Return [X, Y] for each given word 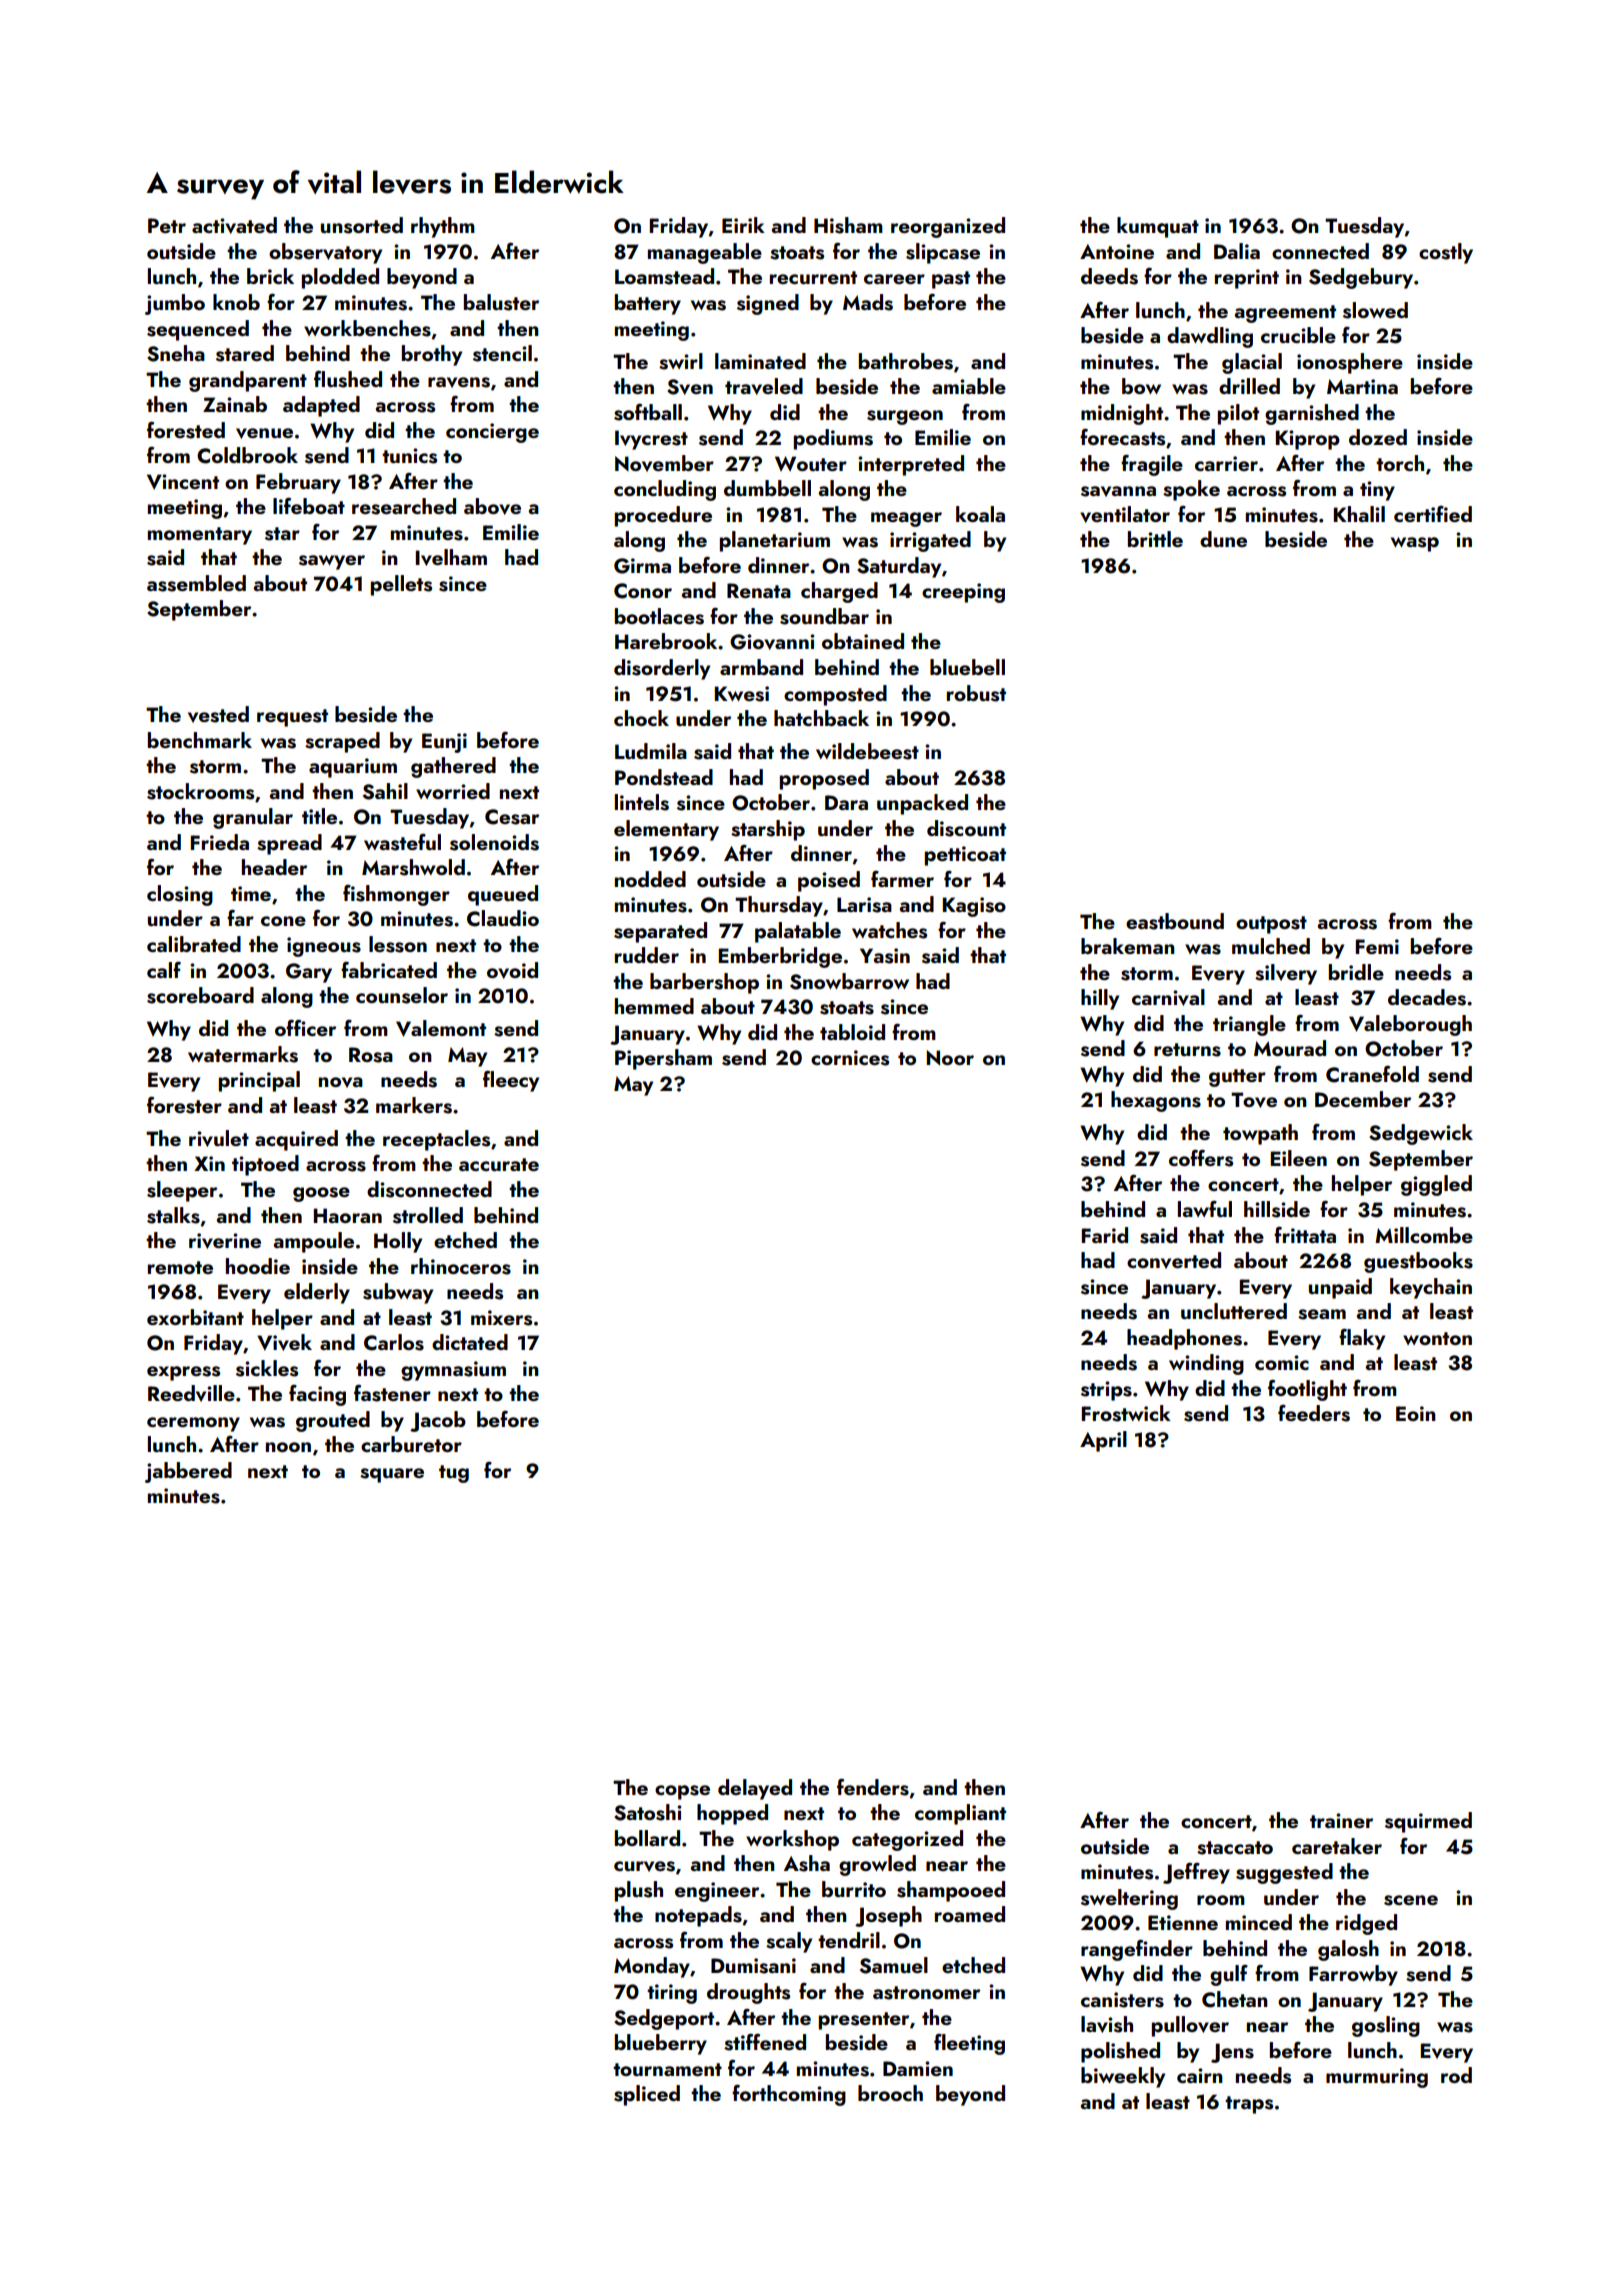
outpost [1271, 925]
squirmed [1428, 1822]
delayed [755, 1789]
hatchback [821, 718]
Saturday [899, 567]
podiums [833, 439]
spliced [647, 2095]
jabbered [188, 1472]
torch [1400, 463]
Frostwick [1126, 1413]
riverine [225, 1241]
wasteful [402, 842]
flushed [348, 379]
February [298, 483]
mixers [501, 1318]
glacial [1252, 363]
